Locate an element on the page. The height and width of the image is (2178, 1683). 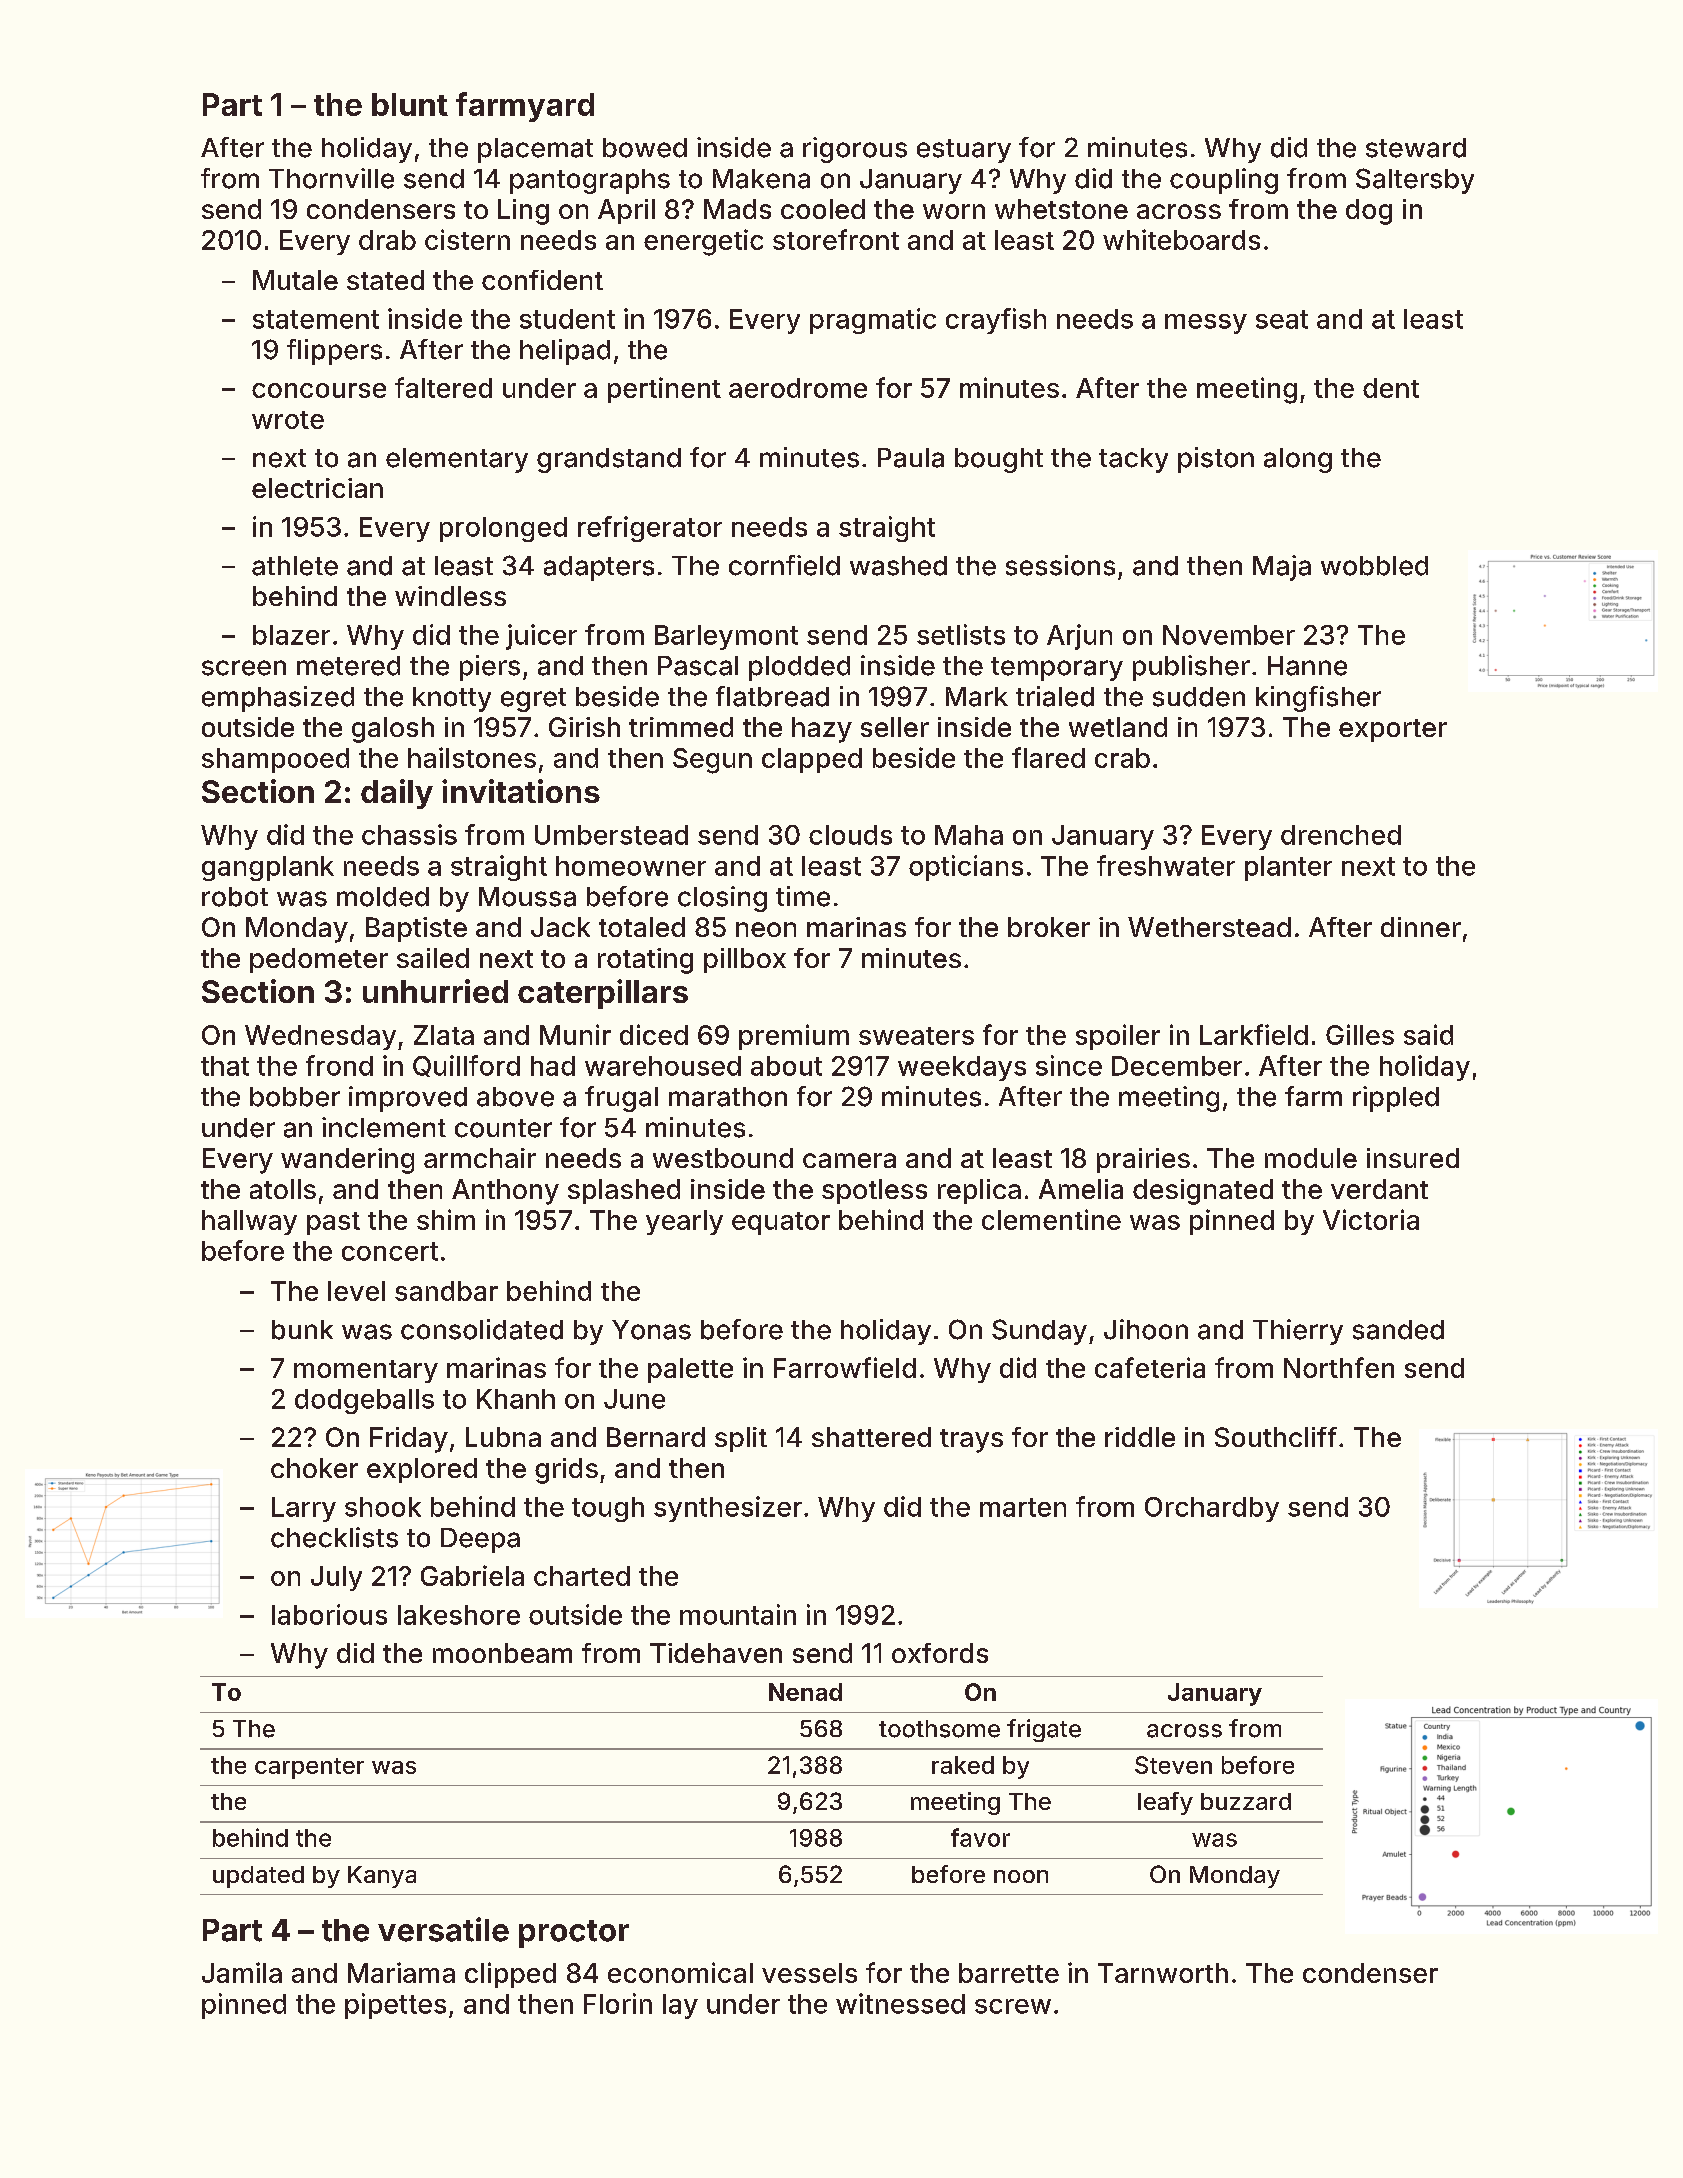
blunt is located at coordinates (410, 104).
